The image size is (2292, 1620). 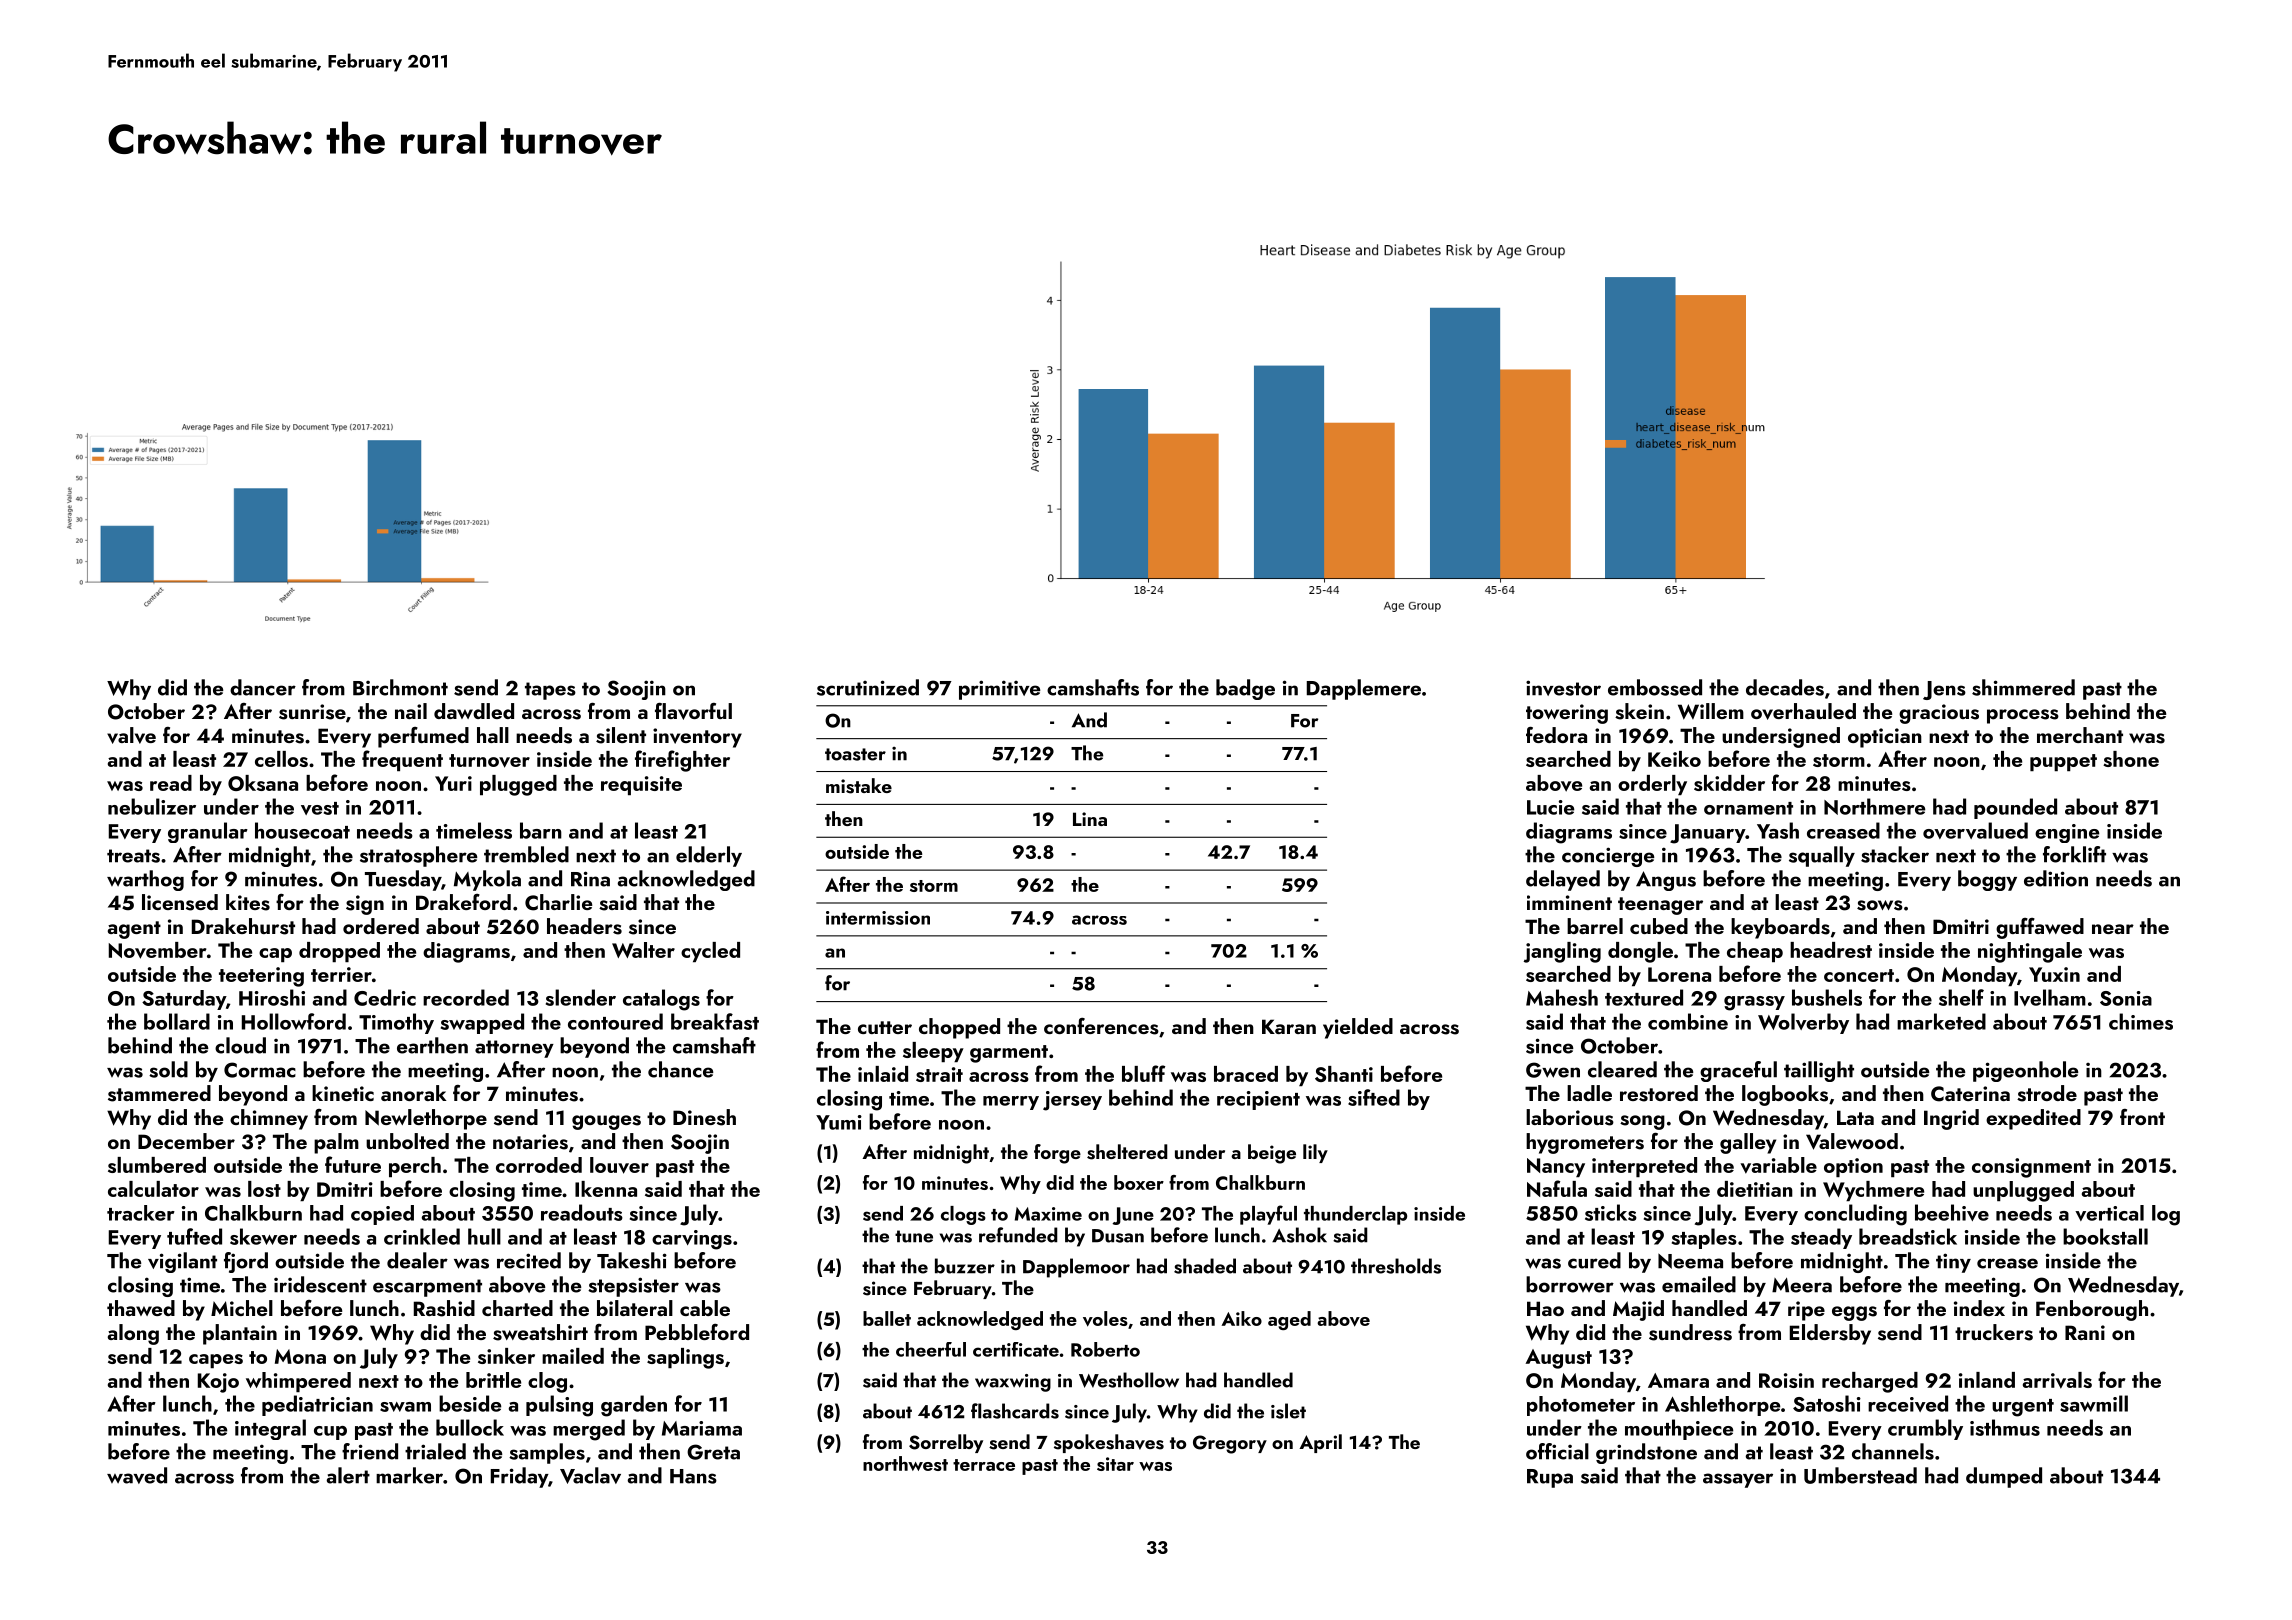 I want to click on steady, so click(x=1821, y=1238).
